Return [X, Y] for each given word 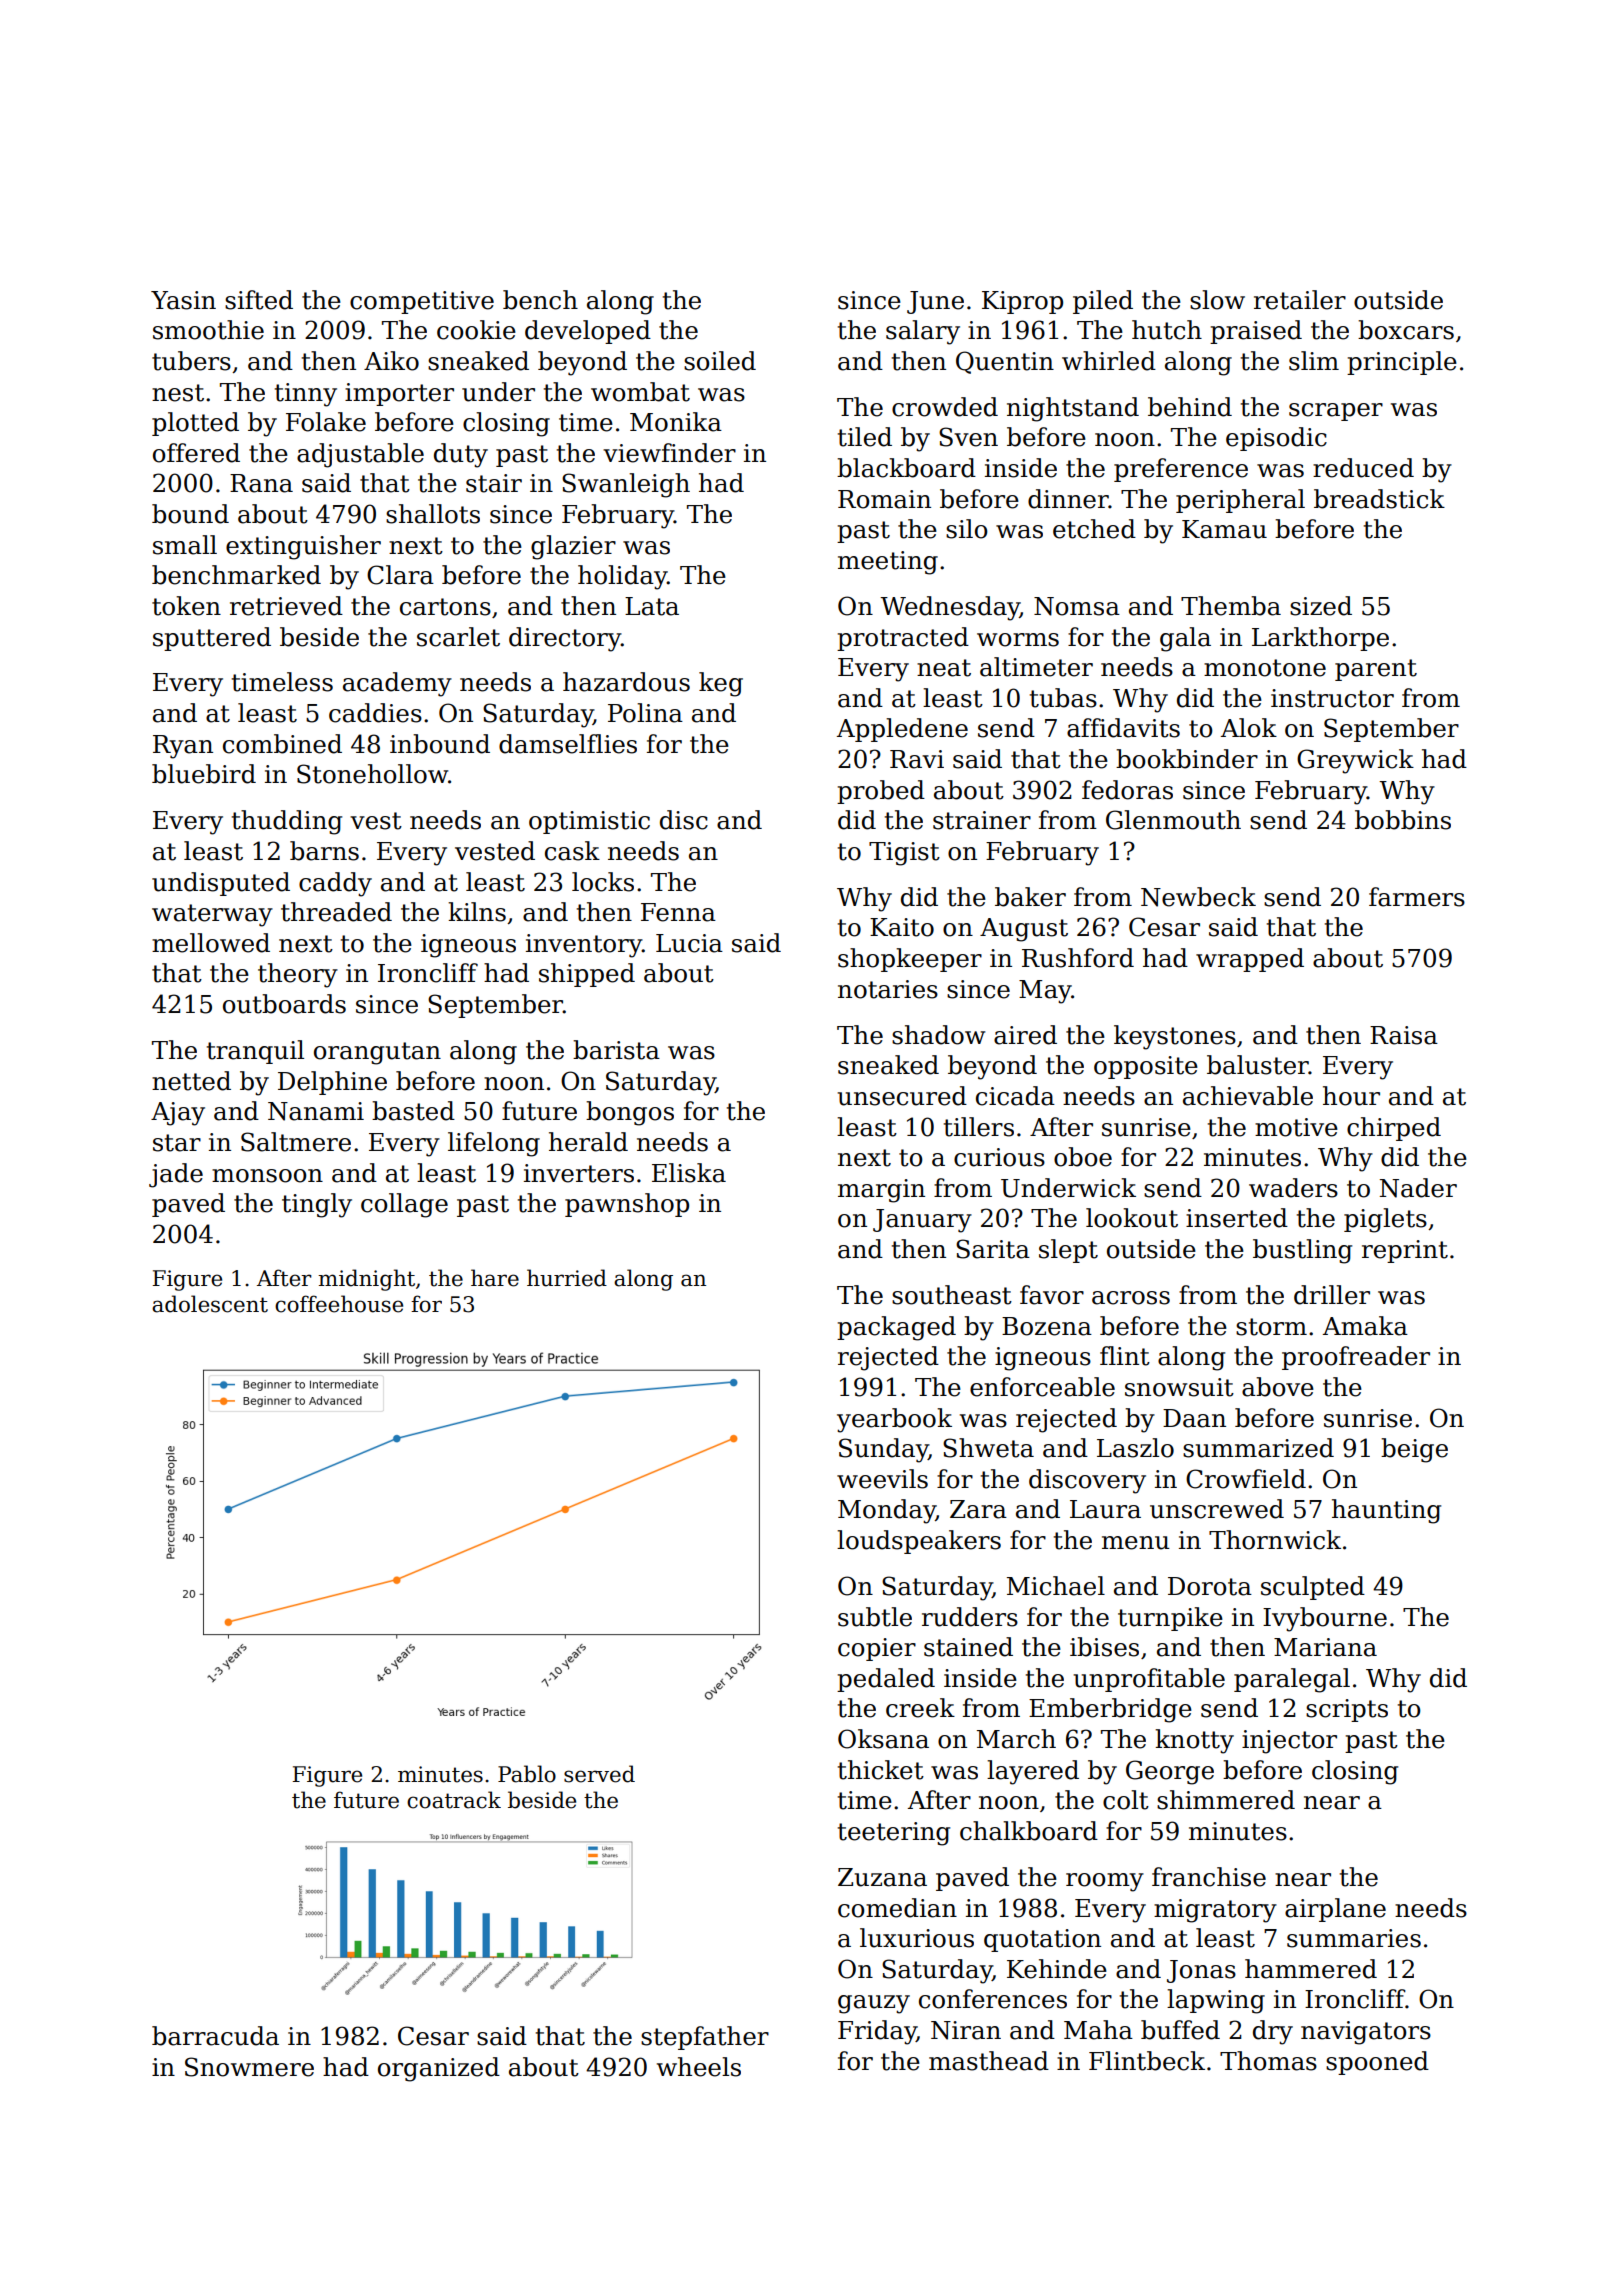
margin [881, 1191]
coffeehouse [339, 1304]
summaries [1354, 1938]
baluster [1258, 1065]
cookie [476, 330]
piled [1103, 302]
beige [1414, 1450]
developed [588, 332]
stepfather [705, 2038]
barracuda [215, 2036]
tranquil [255, 1052]
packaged [896, 1328]
